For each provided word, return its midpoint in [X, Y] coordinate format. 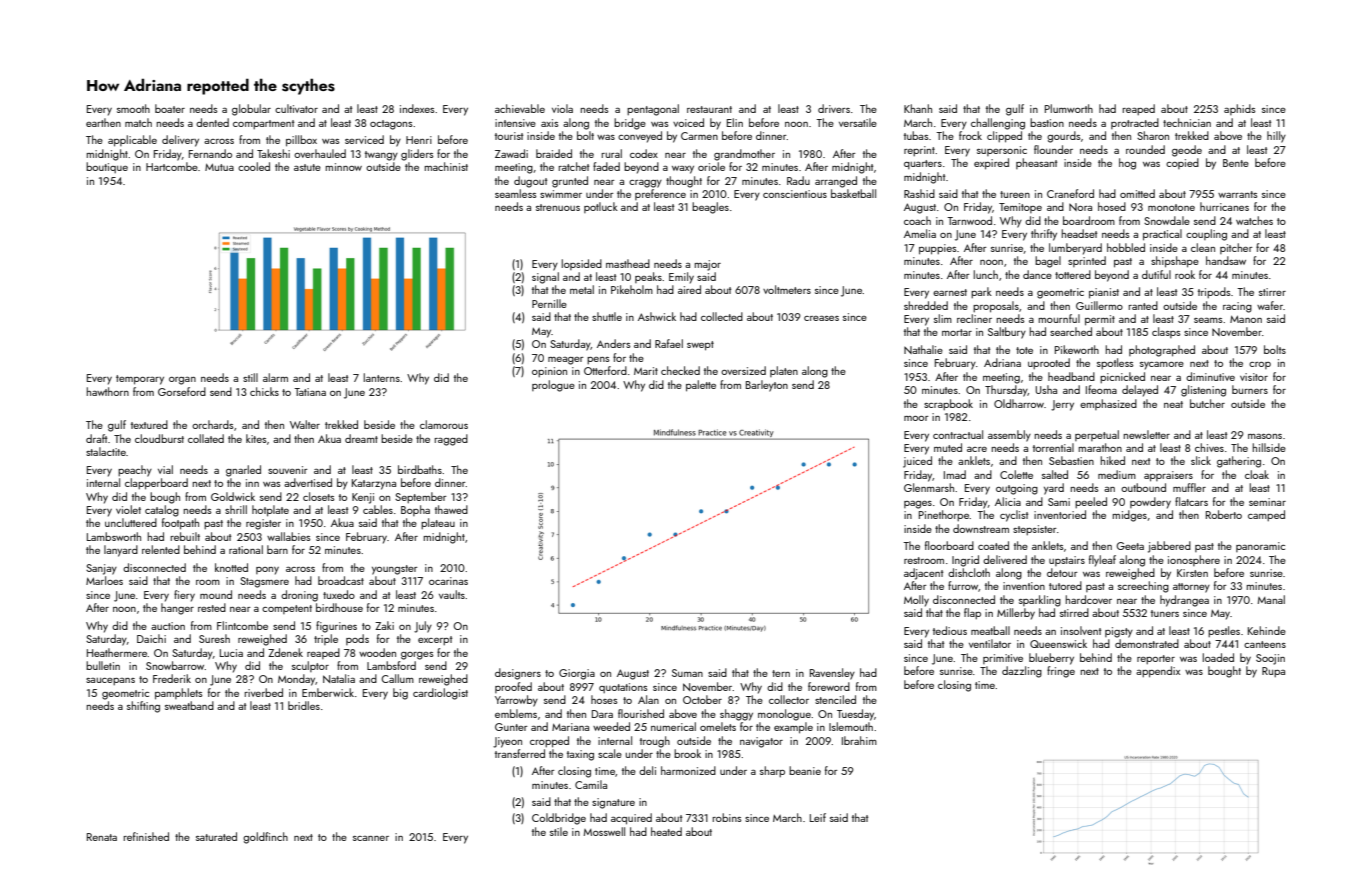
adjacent [923, 574]
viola [562, 108]
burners [1250, 389]
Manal [1271, 599]
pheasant [1036, 163]
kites [256, 438]
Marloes [104, 580]
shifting [143, 707]
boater [170, 108]
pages [918, 505]
